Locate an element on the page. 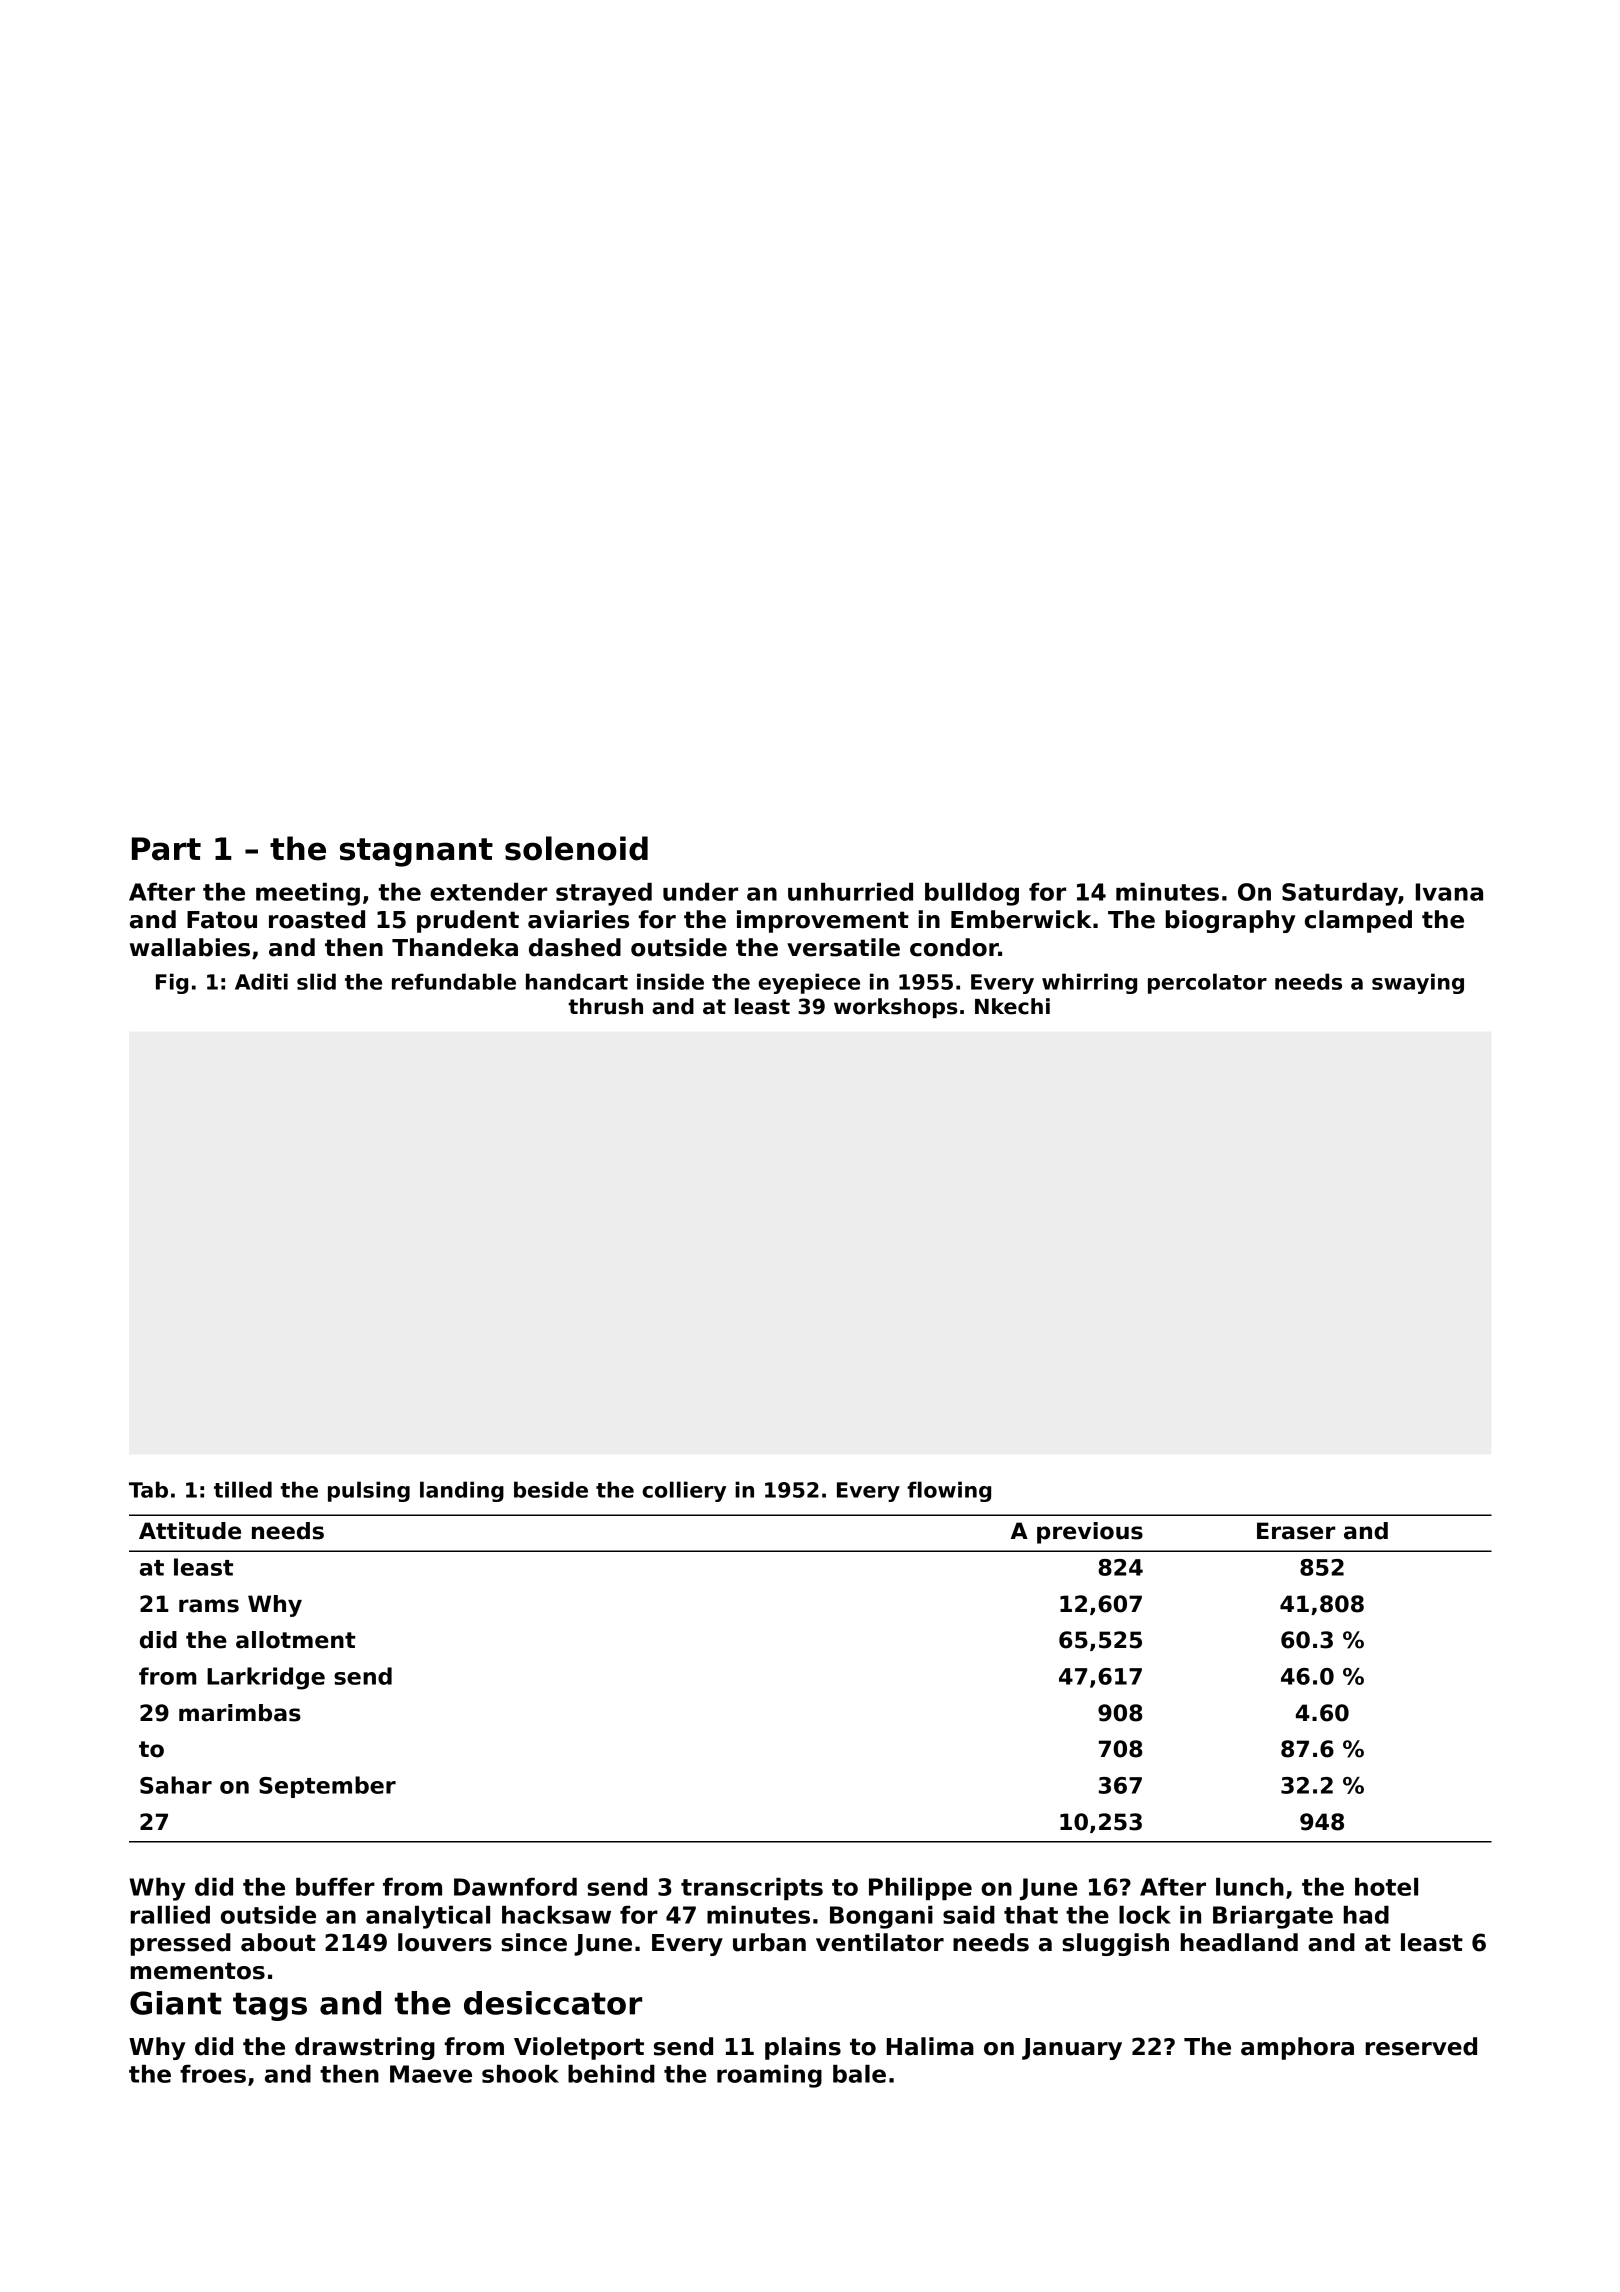 Image resolution: width=1620 pixels, height=2292 pixels. eyepiece is located at coordinates (809, 983).
